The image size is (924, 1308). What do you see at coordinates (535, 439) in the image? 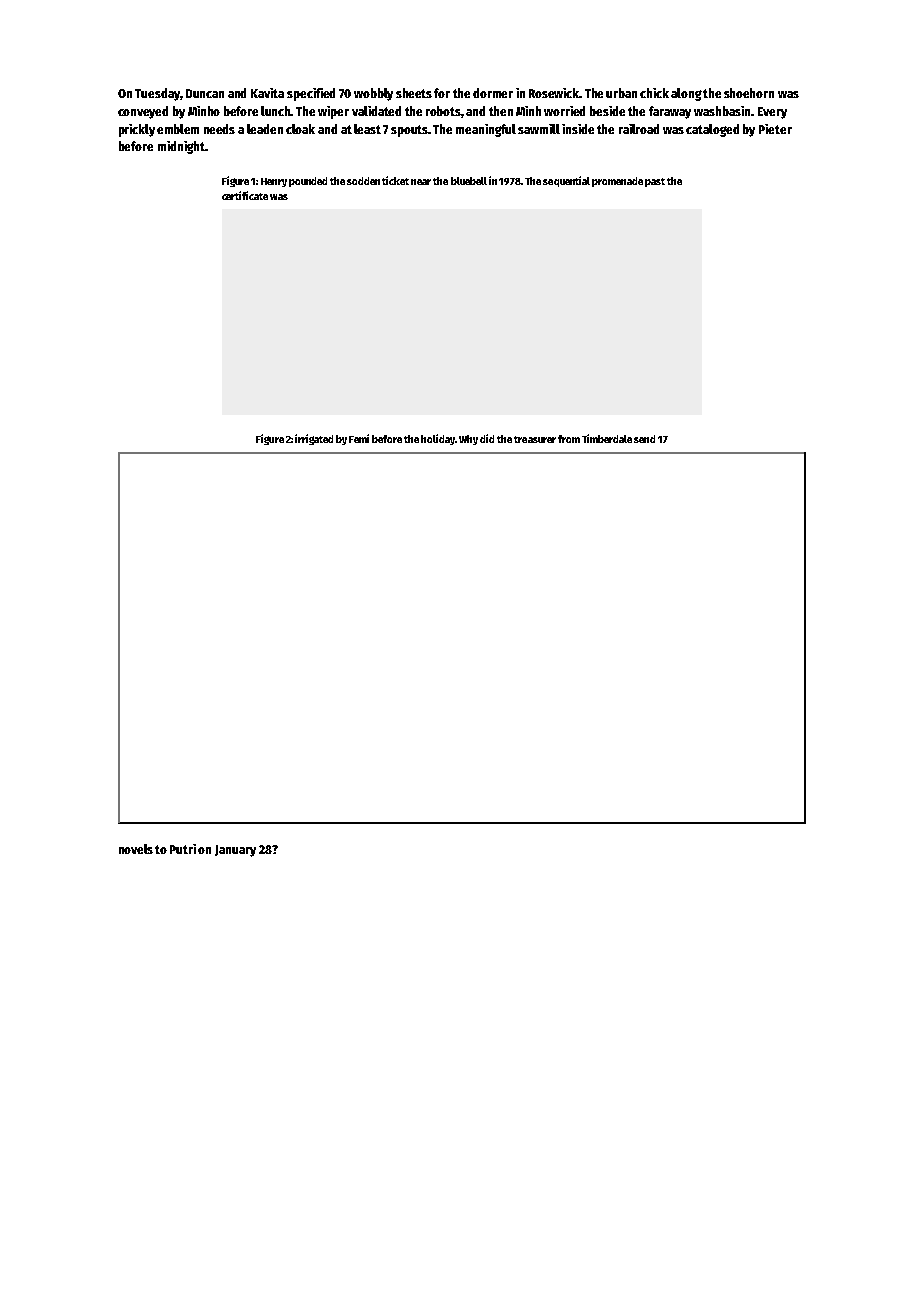
I see `treasurer` at bounding box center [535, 439].
